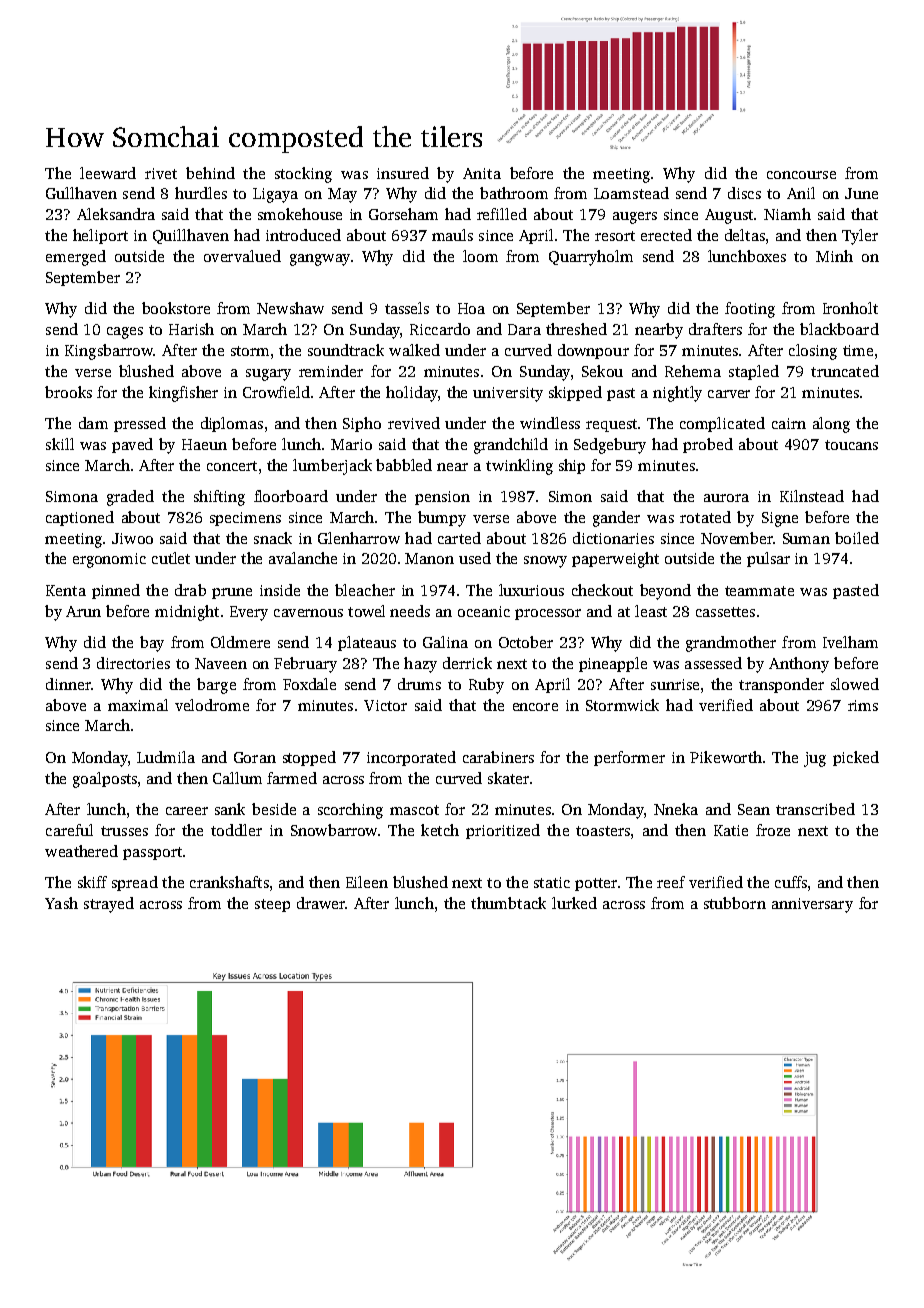 The image size is (924, 1308). Describe the element at coordinates (414, 350) in the image. I see `walked` at that location.
